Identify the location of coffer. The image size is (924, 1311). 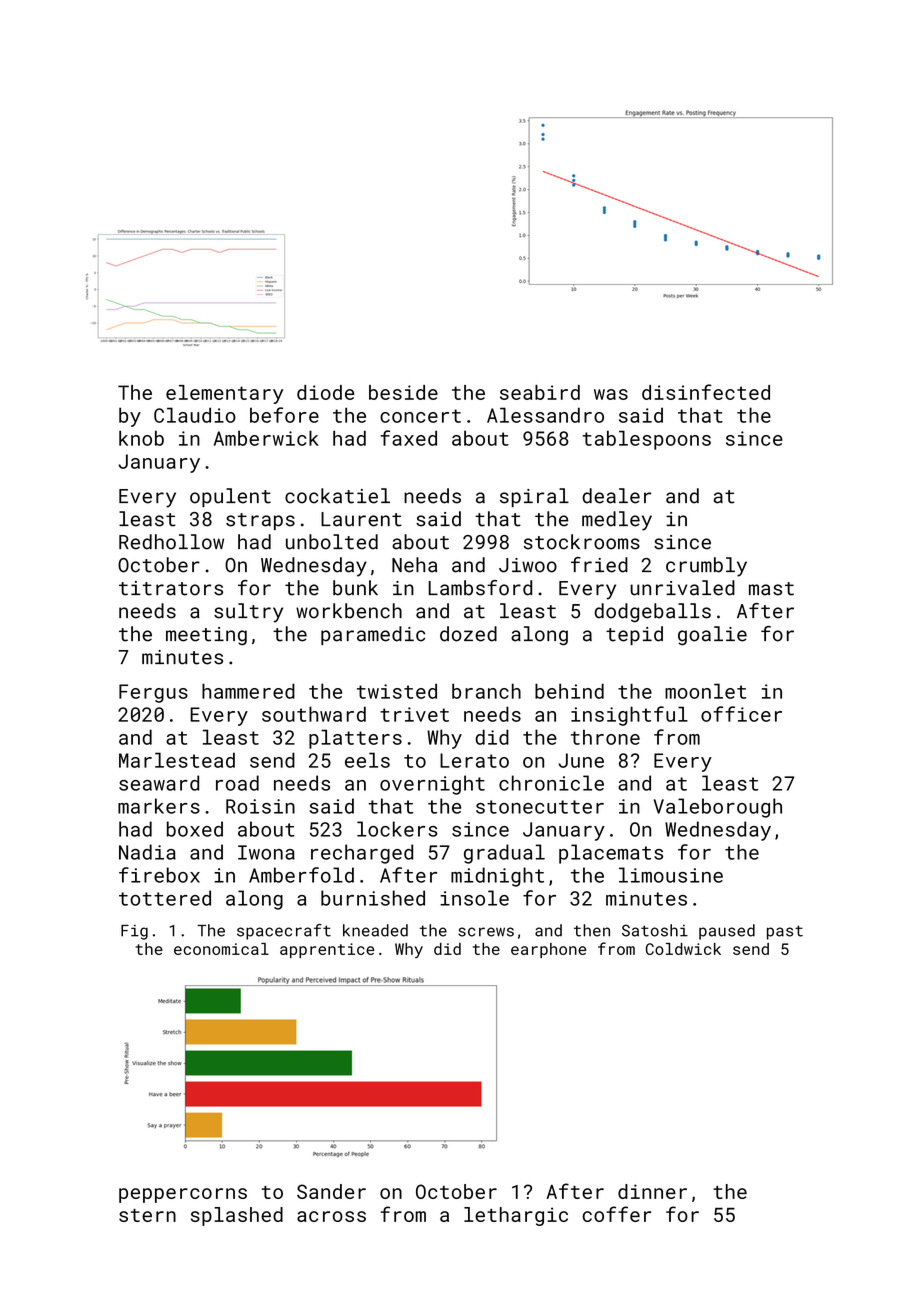
(616, 1214).
